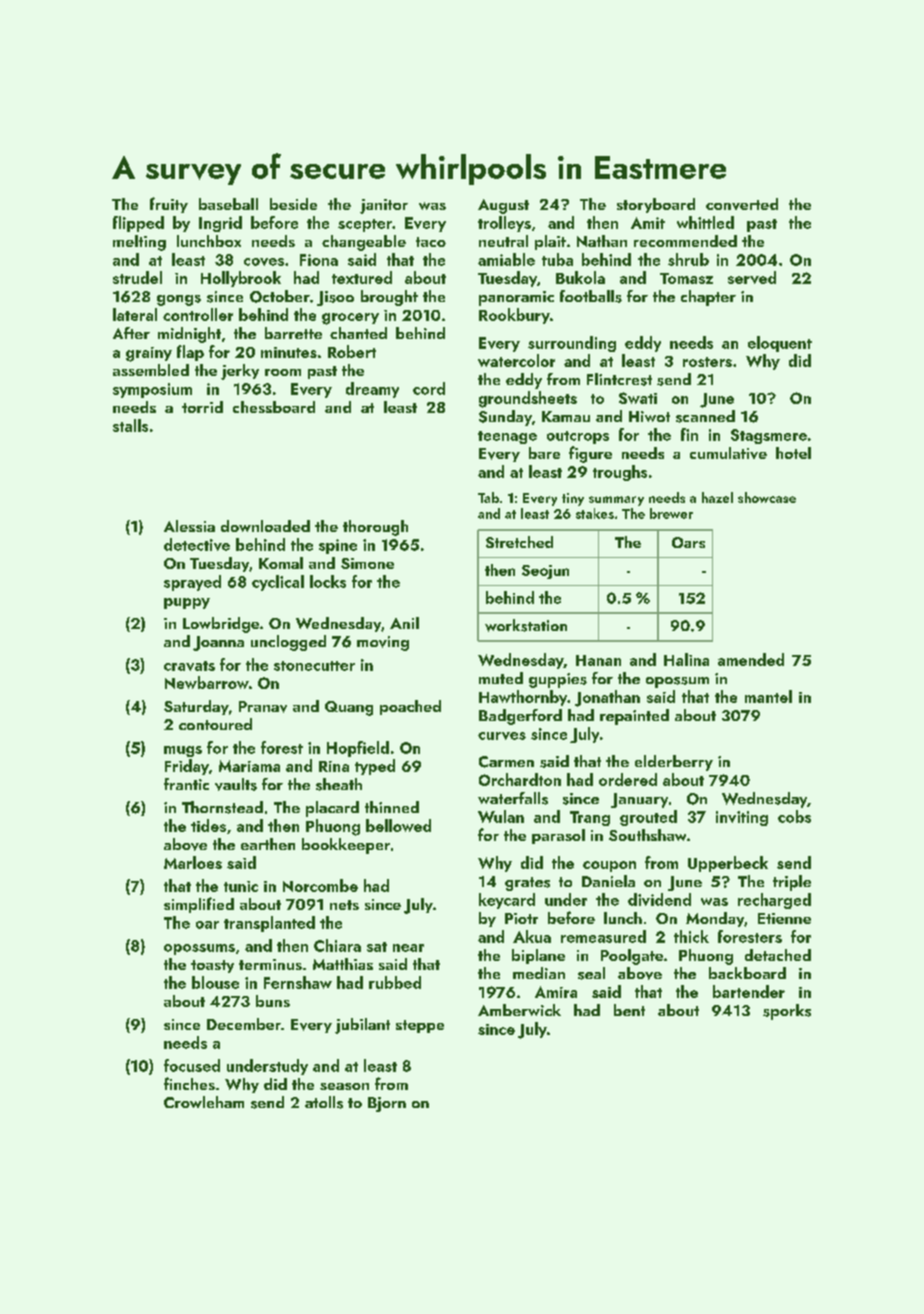 The width and height of the document is (924, 1314). What do you see at coordinates (501, 678) in the document?
I see `muted` at bounding box center [501, 678].
